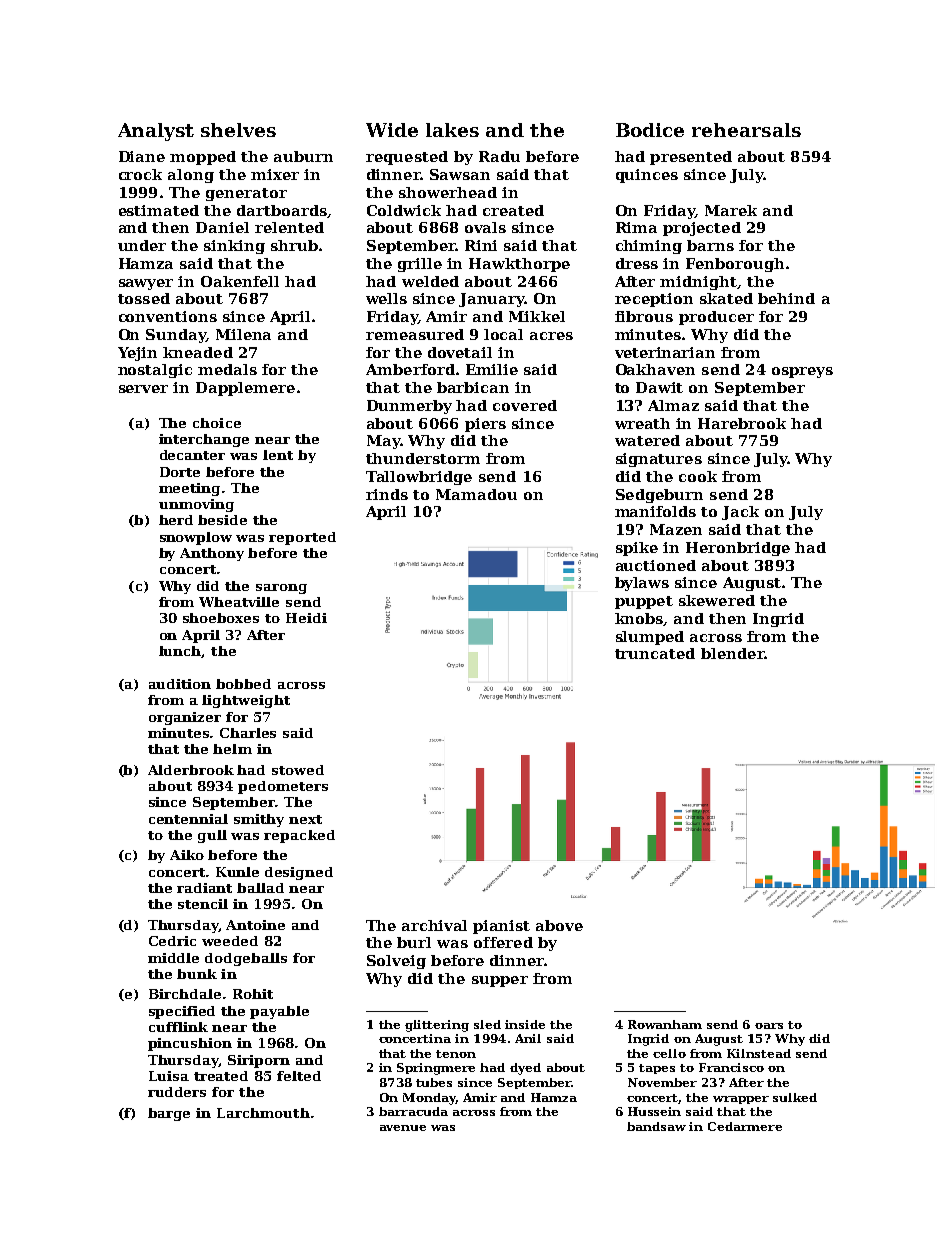  Describe the element at coordinates (476, 494) in the document. I see `Mamadou` at that location.
